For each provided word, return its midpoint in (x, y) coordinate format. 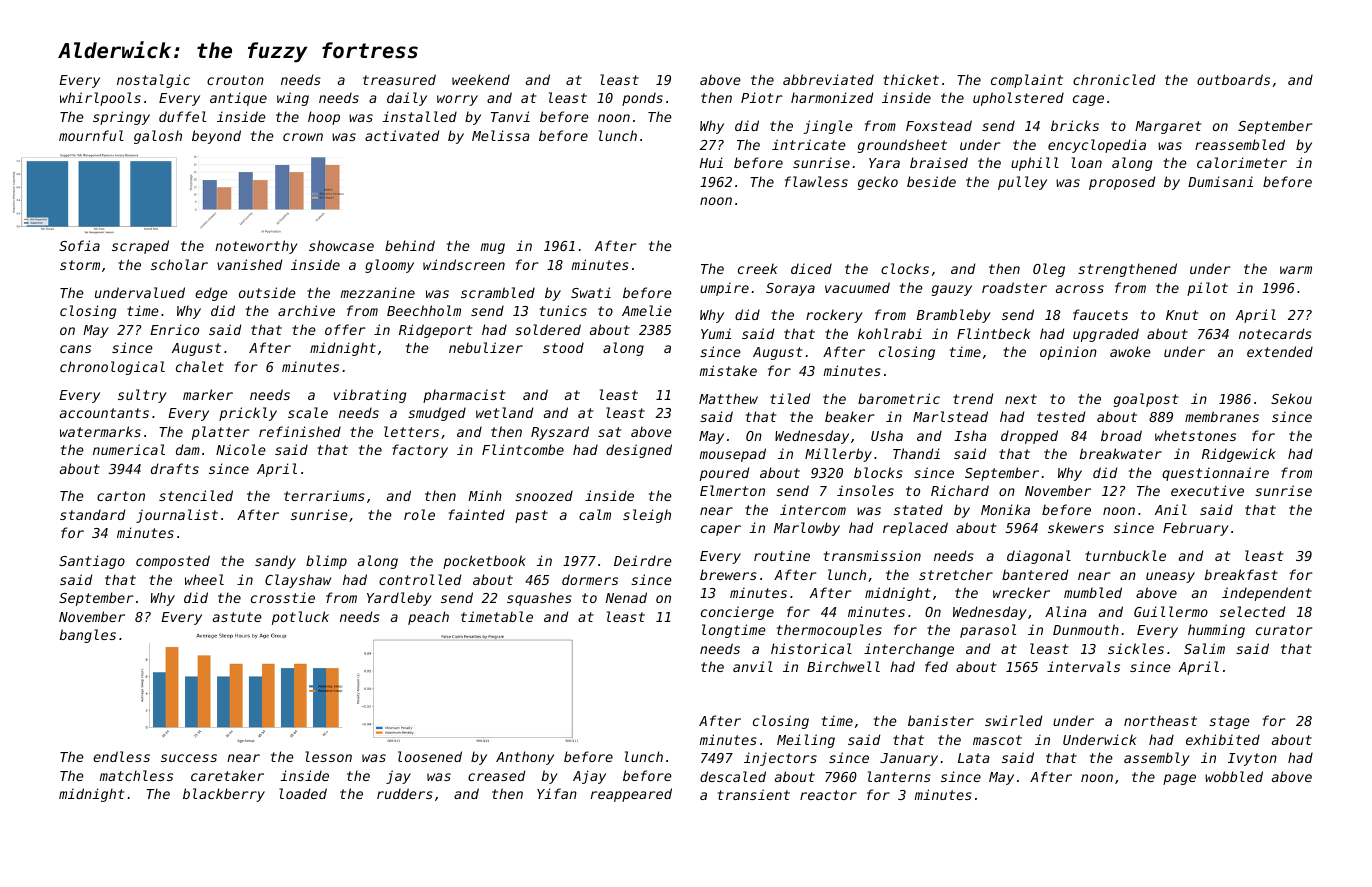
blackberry (224, 795)
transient (754, 794)
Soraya (790, 289)
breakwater (1121, 453)
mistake (728, 370)
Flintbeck (994, 333)
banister (941, 720)
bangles (88, 636)
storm (80, 265)
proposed (1122, 183)
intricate (809, 144)
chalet (200, 366)
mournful (91, 135)
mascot (997, 740)
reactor (828, 795)
